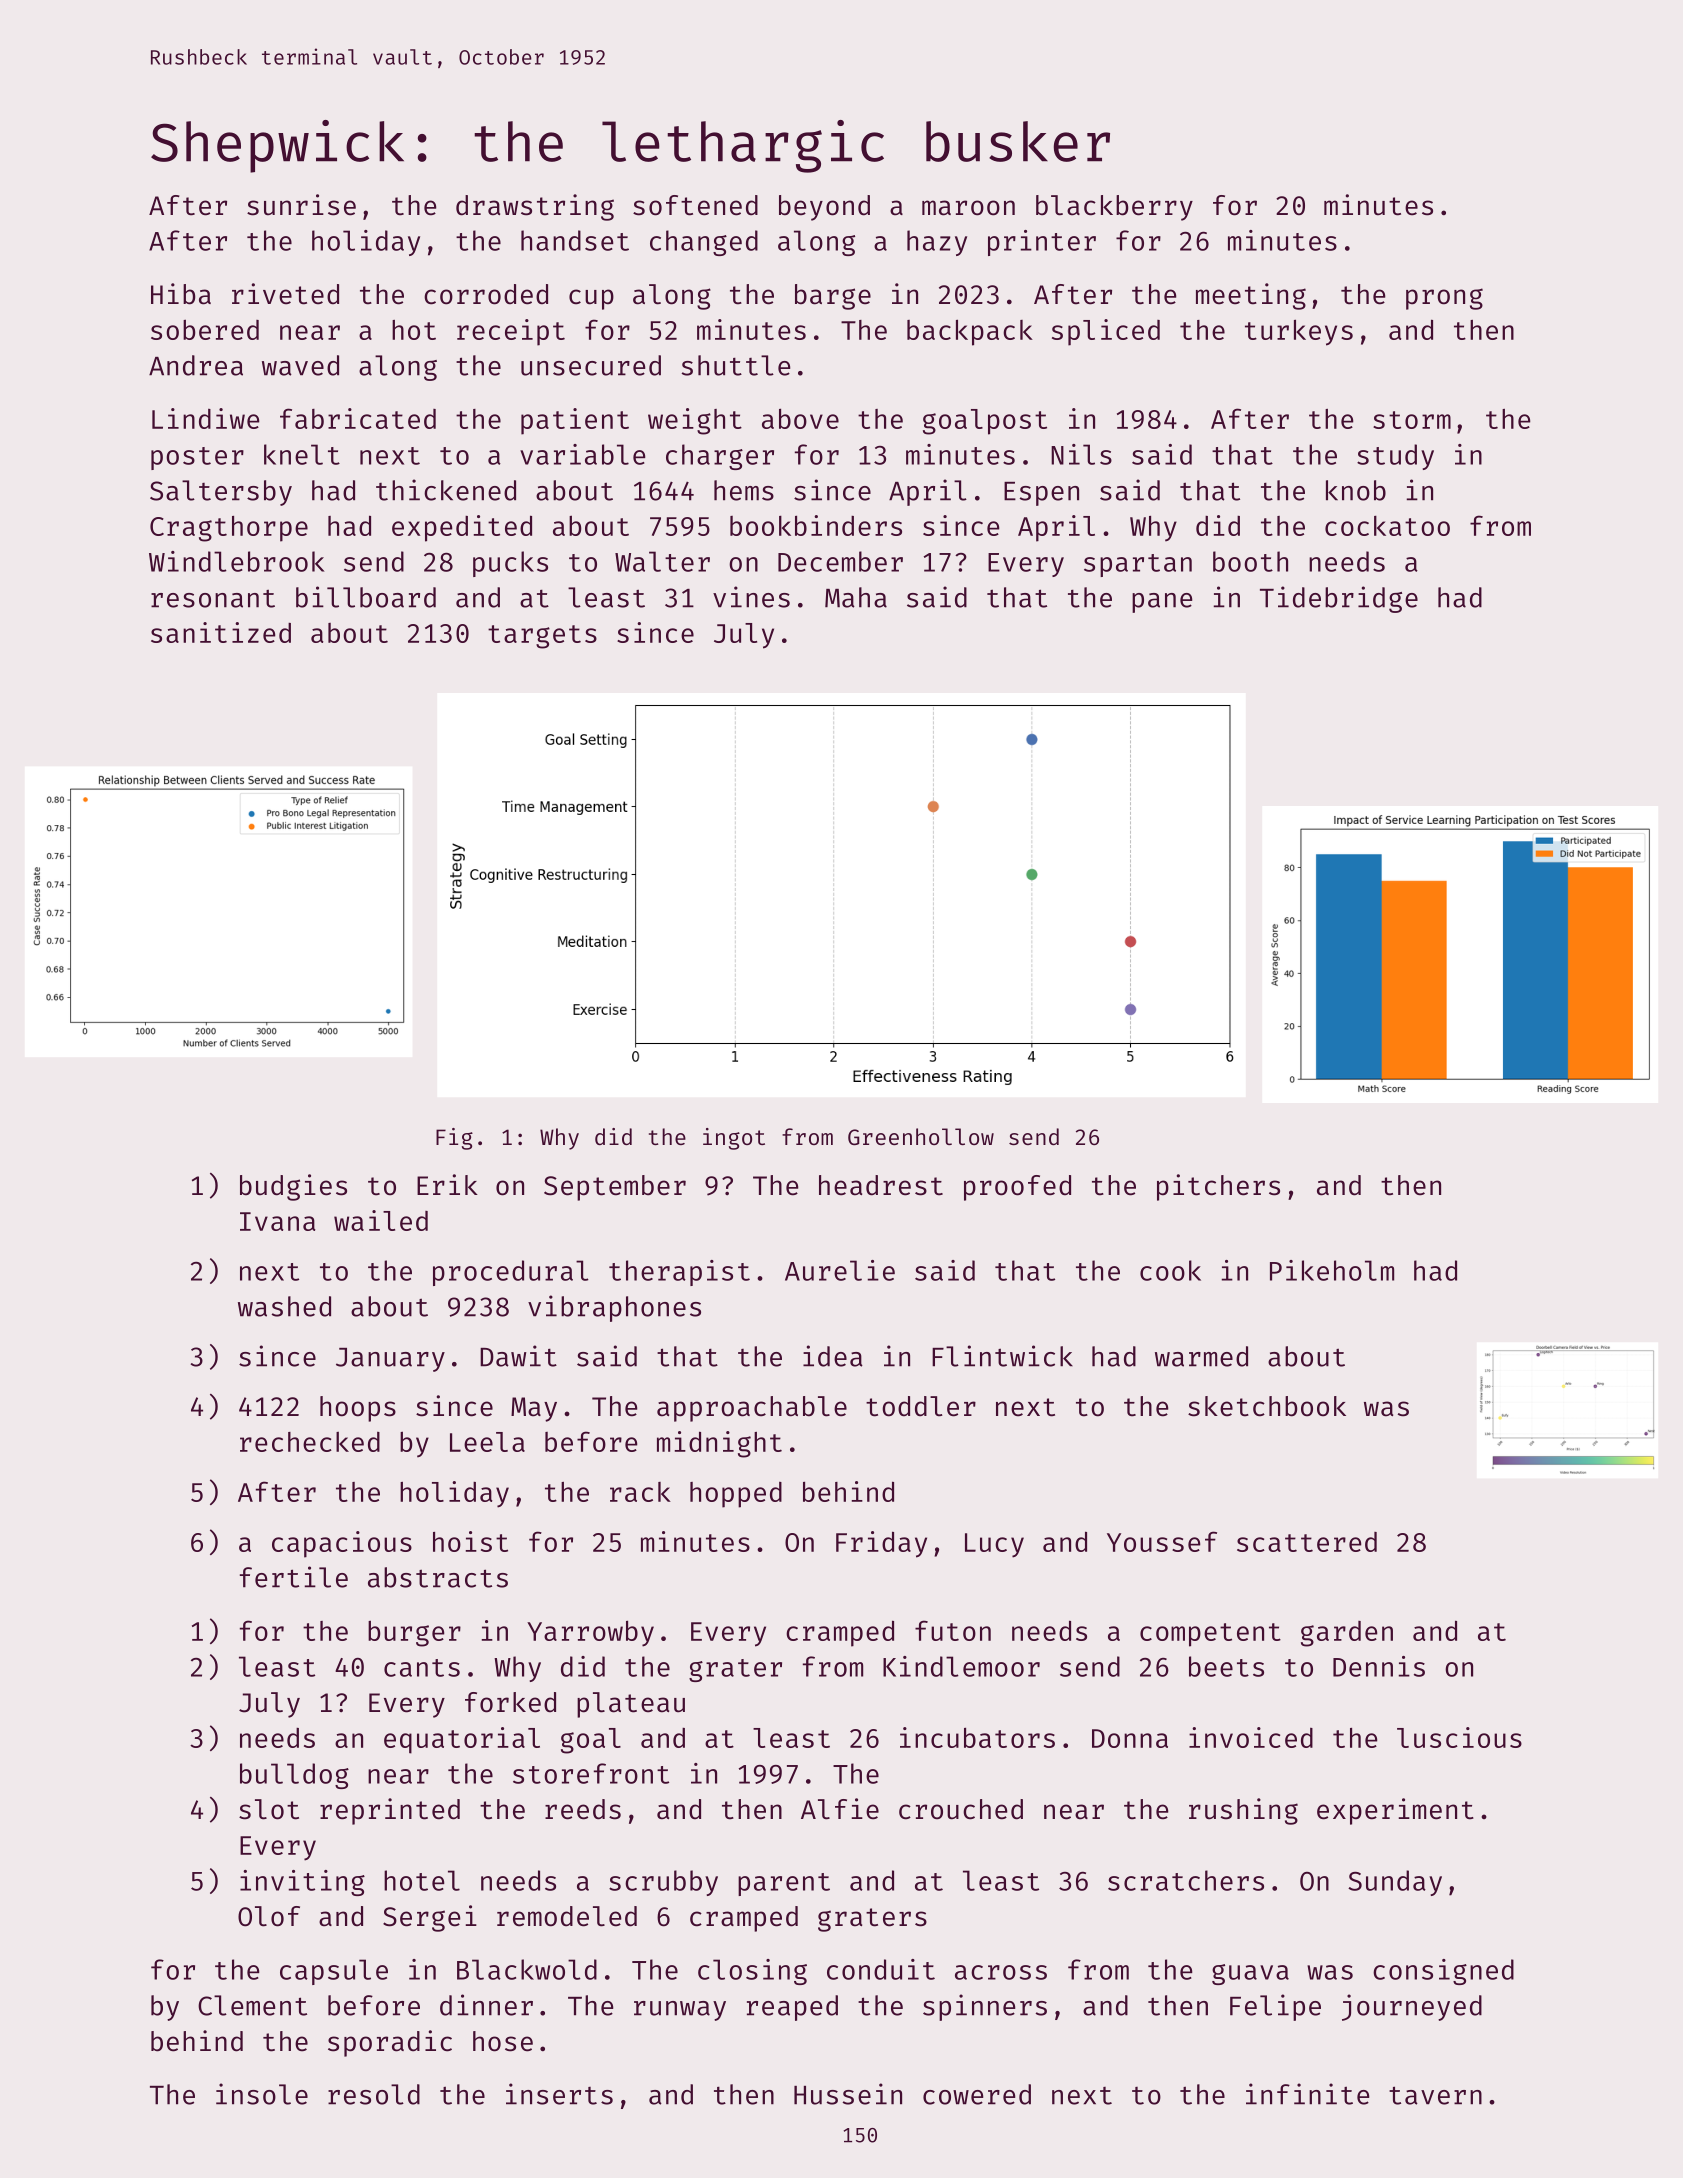 The height and width of the screenshot is (2178, 1683). I want to click on Tidebridge, so click(1339, 599).
